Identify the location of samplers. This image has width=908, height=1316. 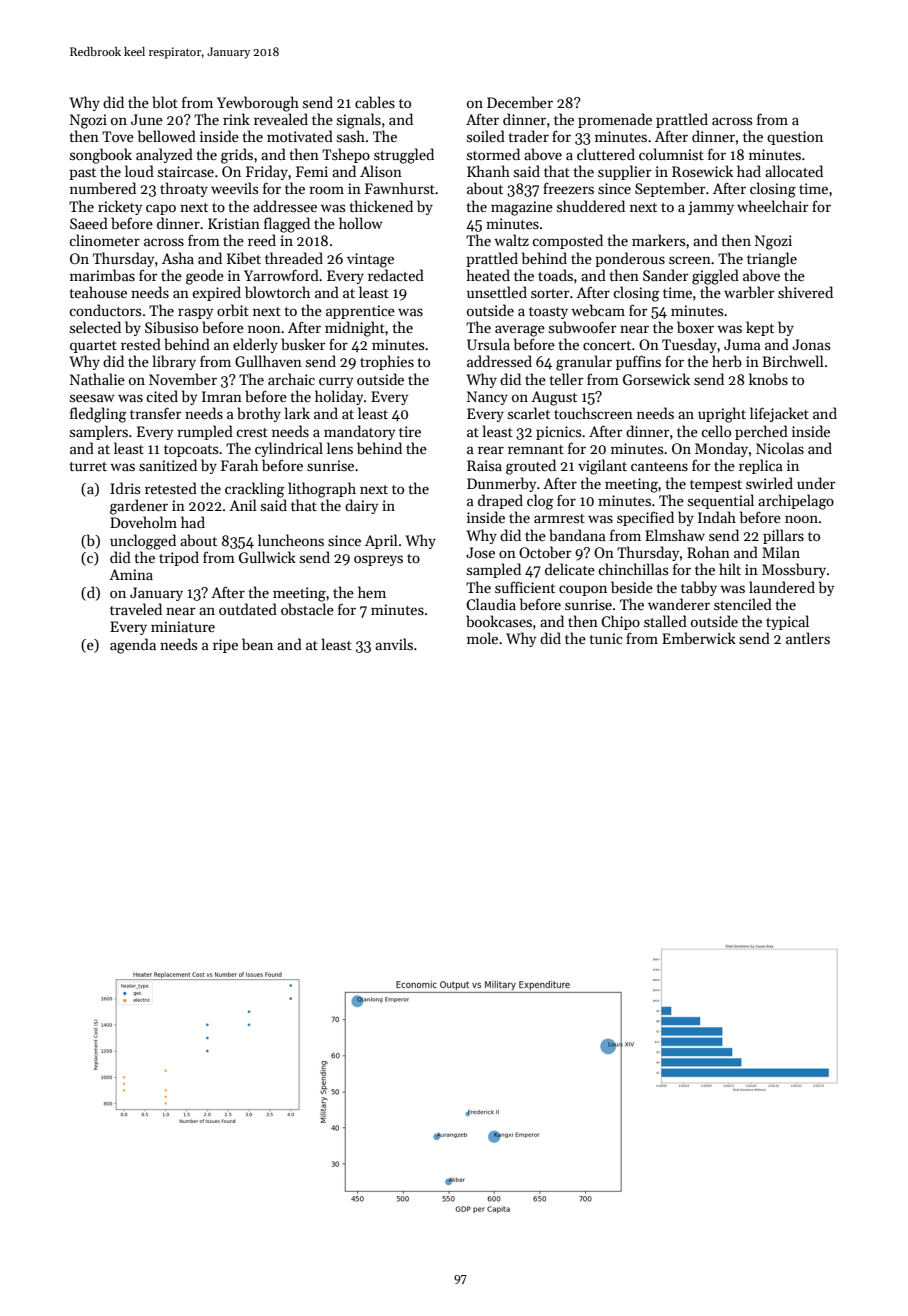
(99, 432).
